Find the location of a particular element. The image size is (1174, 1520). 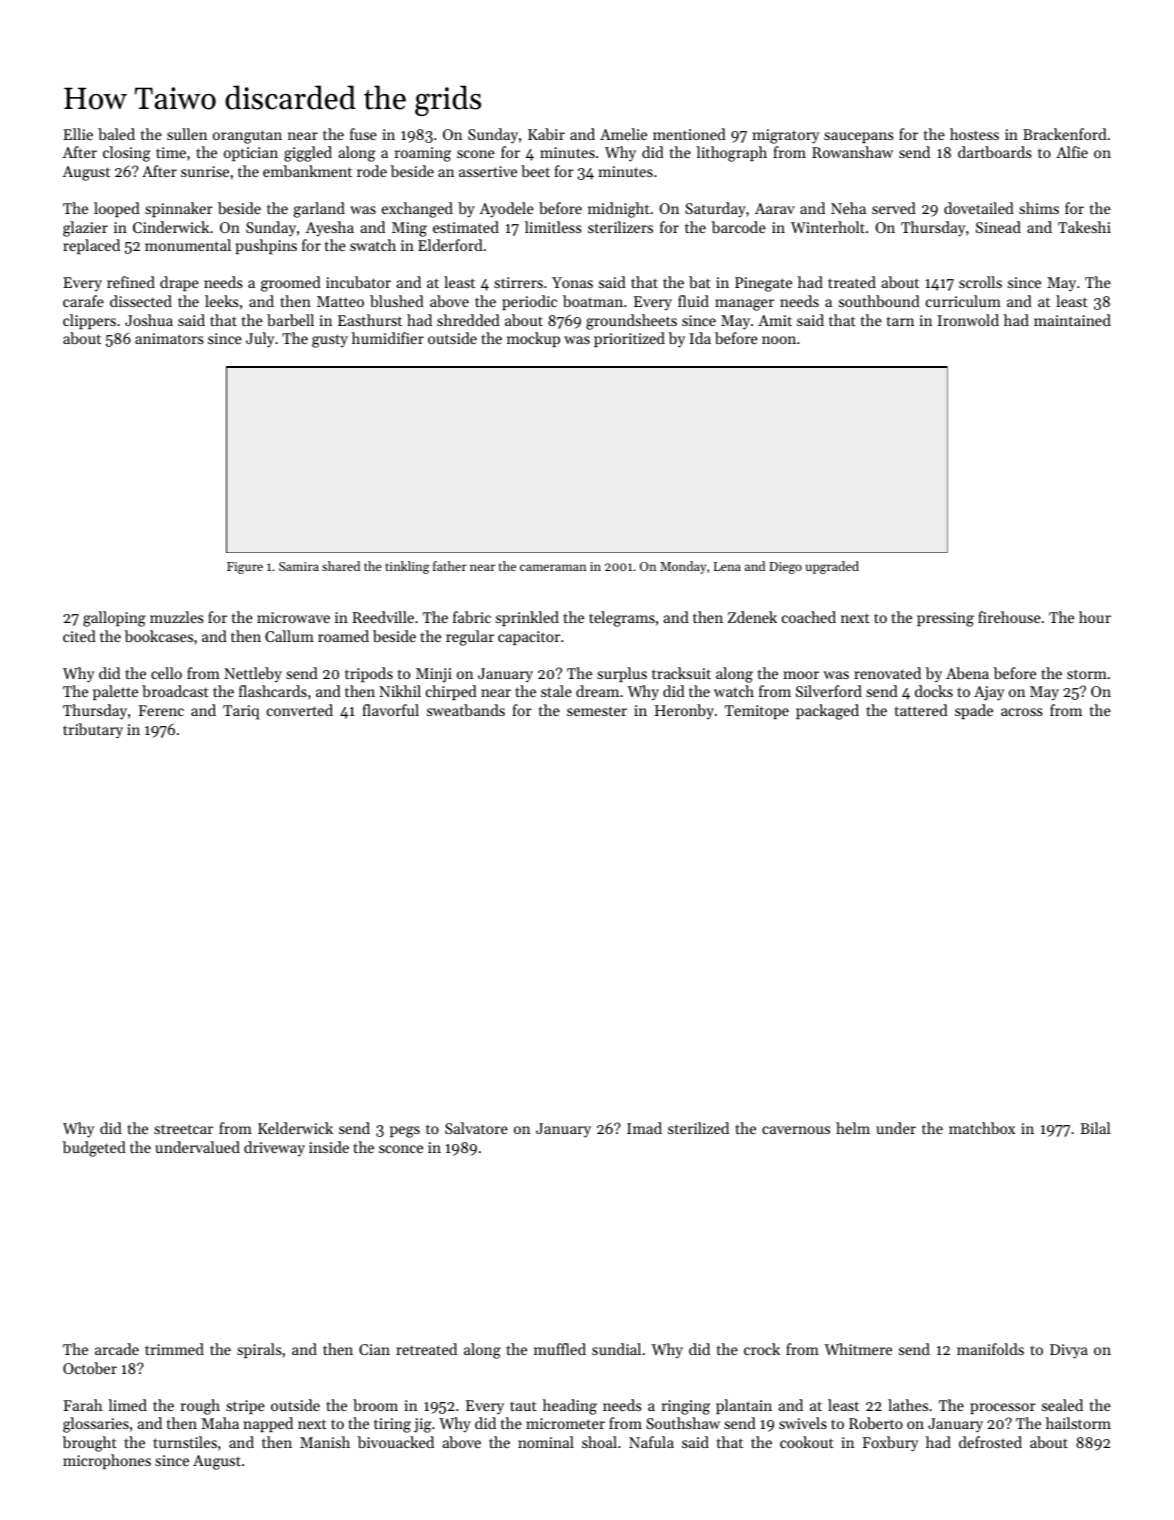

galloping is located at coordinates (114, 619).
